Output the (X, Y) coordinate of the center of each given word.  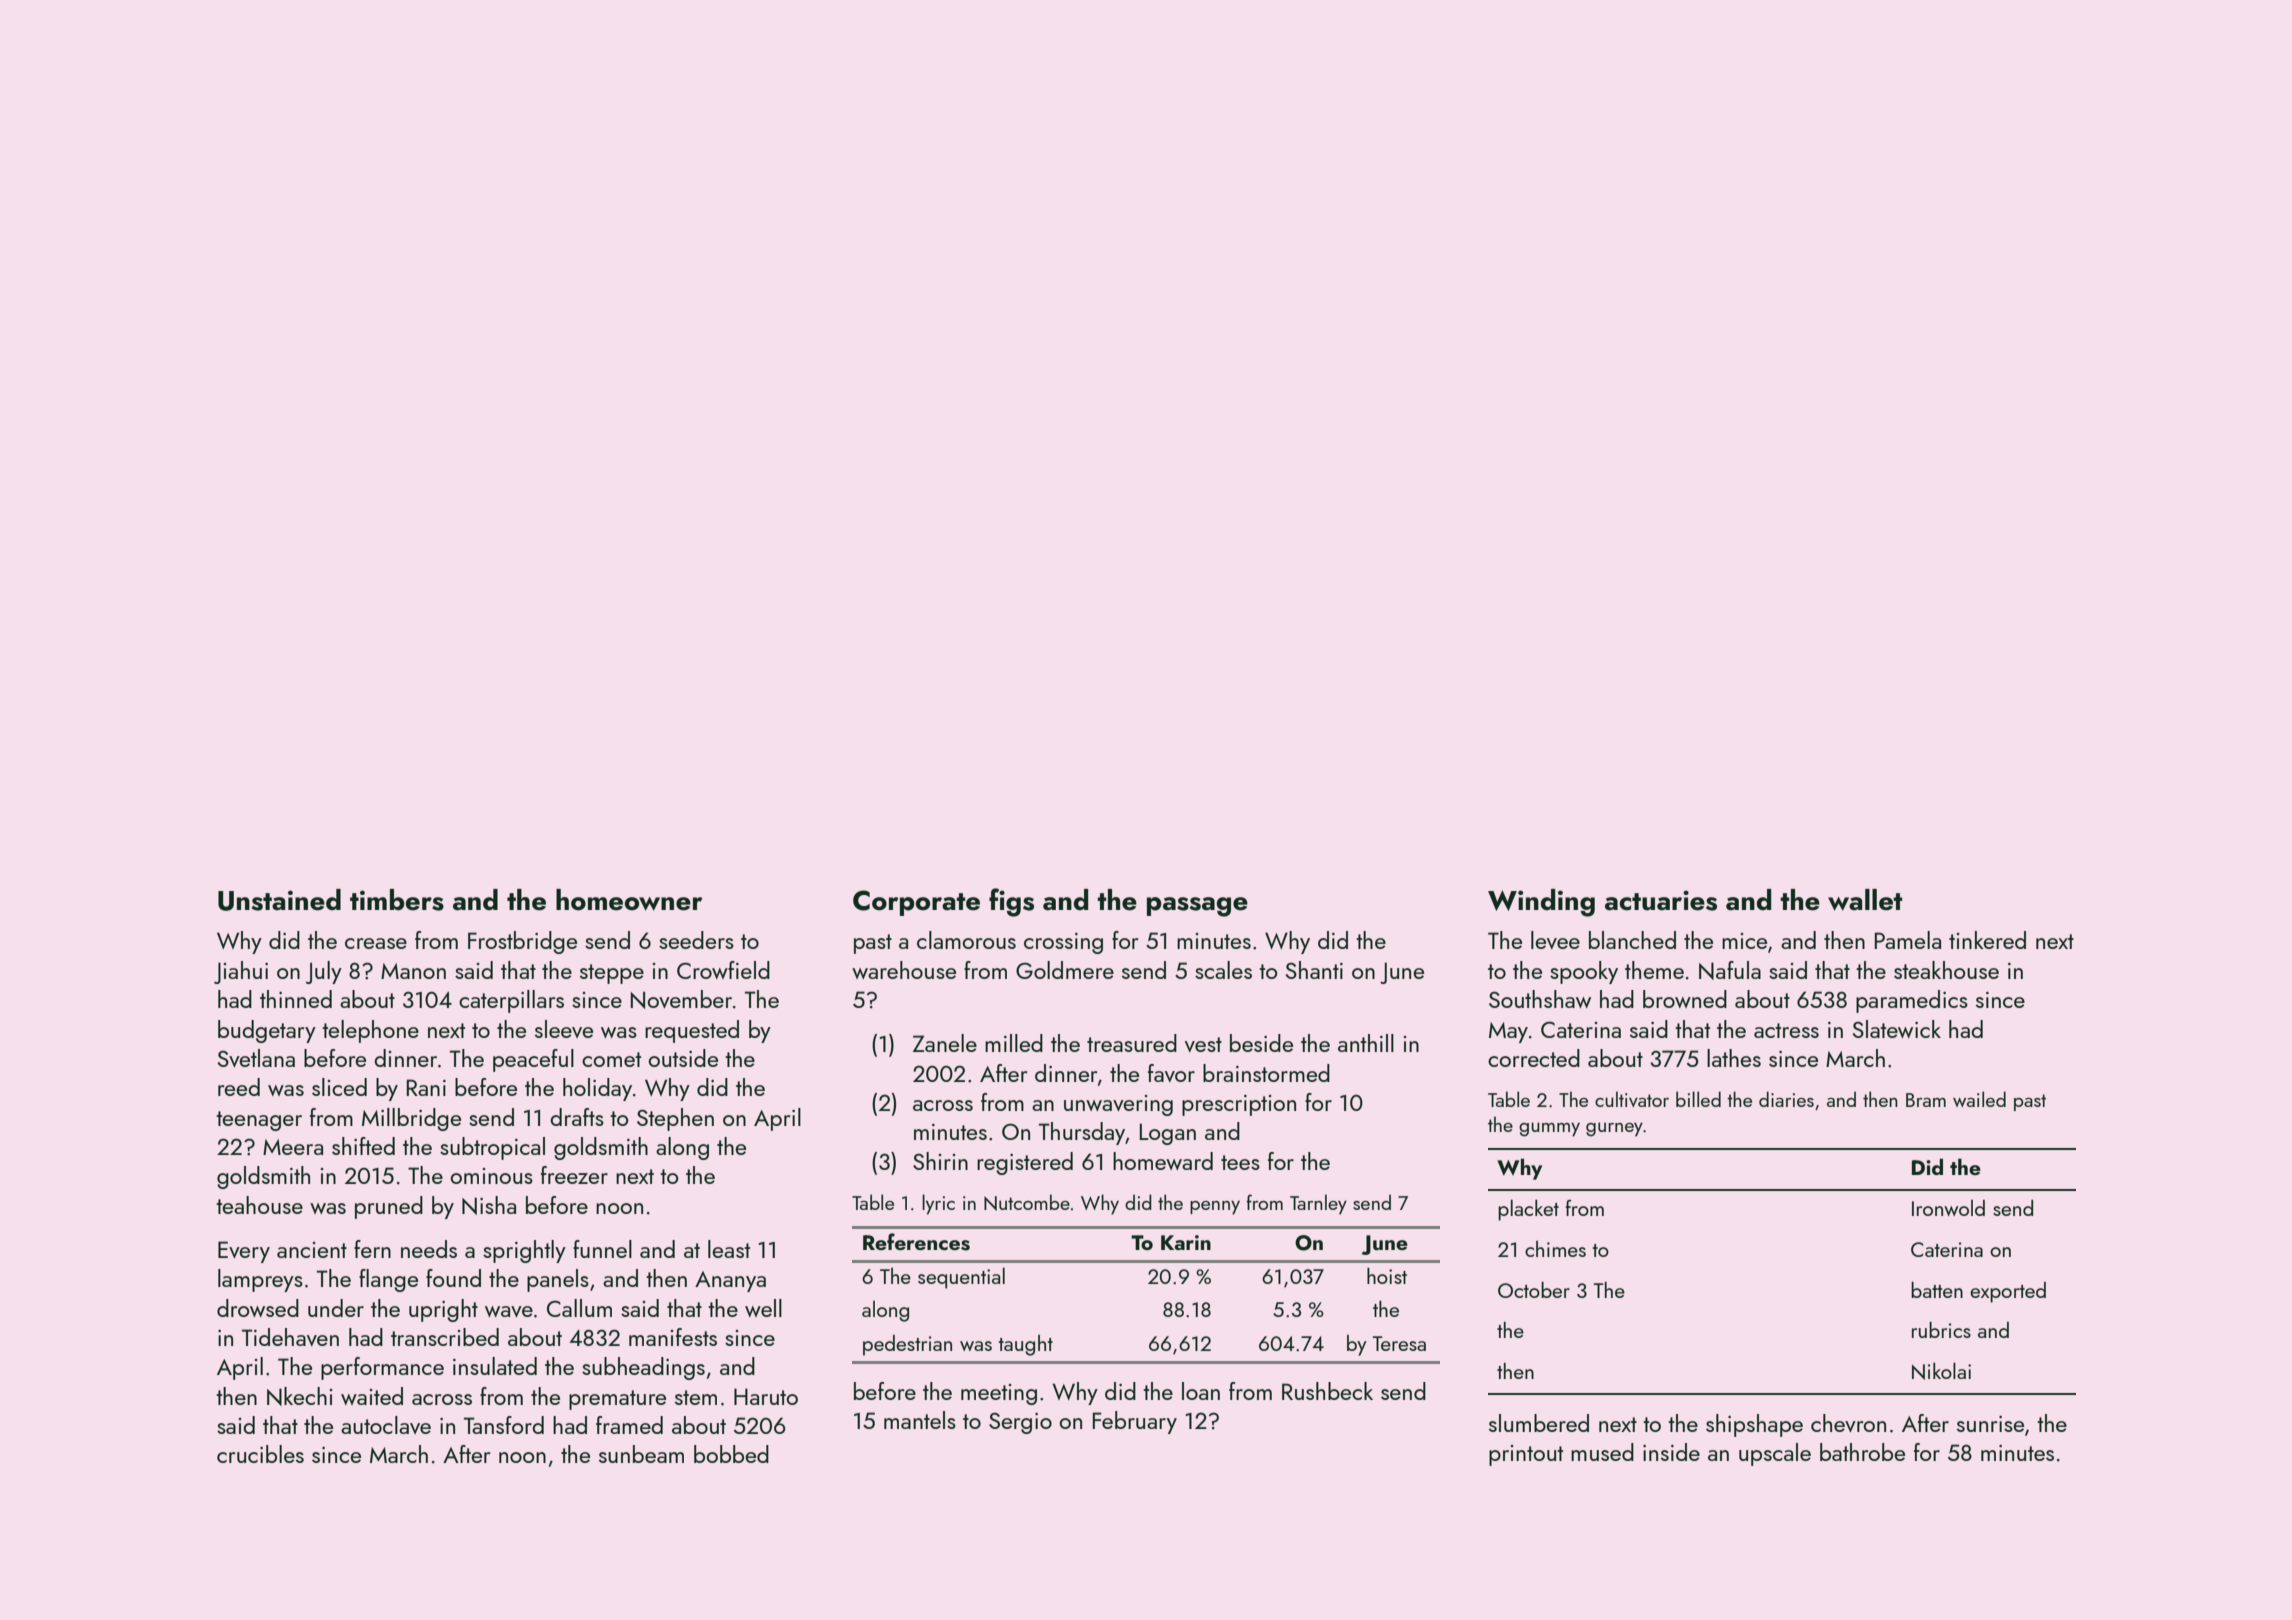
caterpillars (511, 1001)
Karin (1186, 1242)
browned (1685, 999)
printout (1526, 1455)
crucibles (260, 1454)
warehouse (904, 970)
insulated (495, 1366)
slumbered (1539, 1423)
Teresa (1399, 1343)
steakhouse (1946, 970)
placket (1528, 1210)
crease (376, 943)
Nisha (489, 1205)
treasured (1132, 1043)
